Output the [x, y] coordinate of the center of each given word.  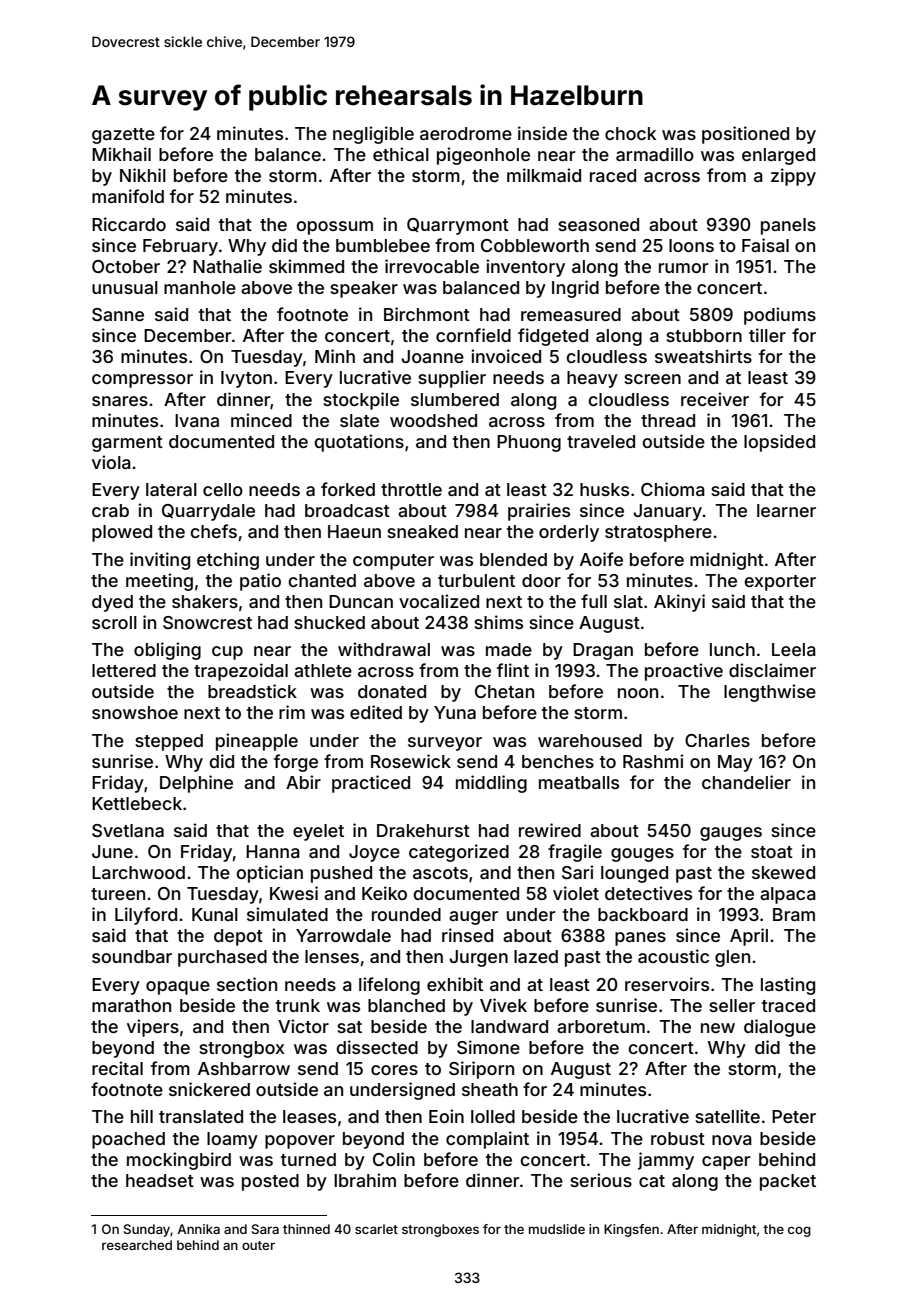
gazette [123, 136]
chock [630, 133]
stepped [169, 742]
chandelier [746, 782]
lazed [536, 956]
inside [542, 133]
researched [137, 1245]
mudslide [557, 1229]
